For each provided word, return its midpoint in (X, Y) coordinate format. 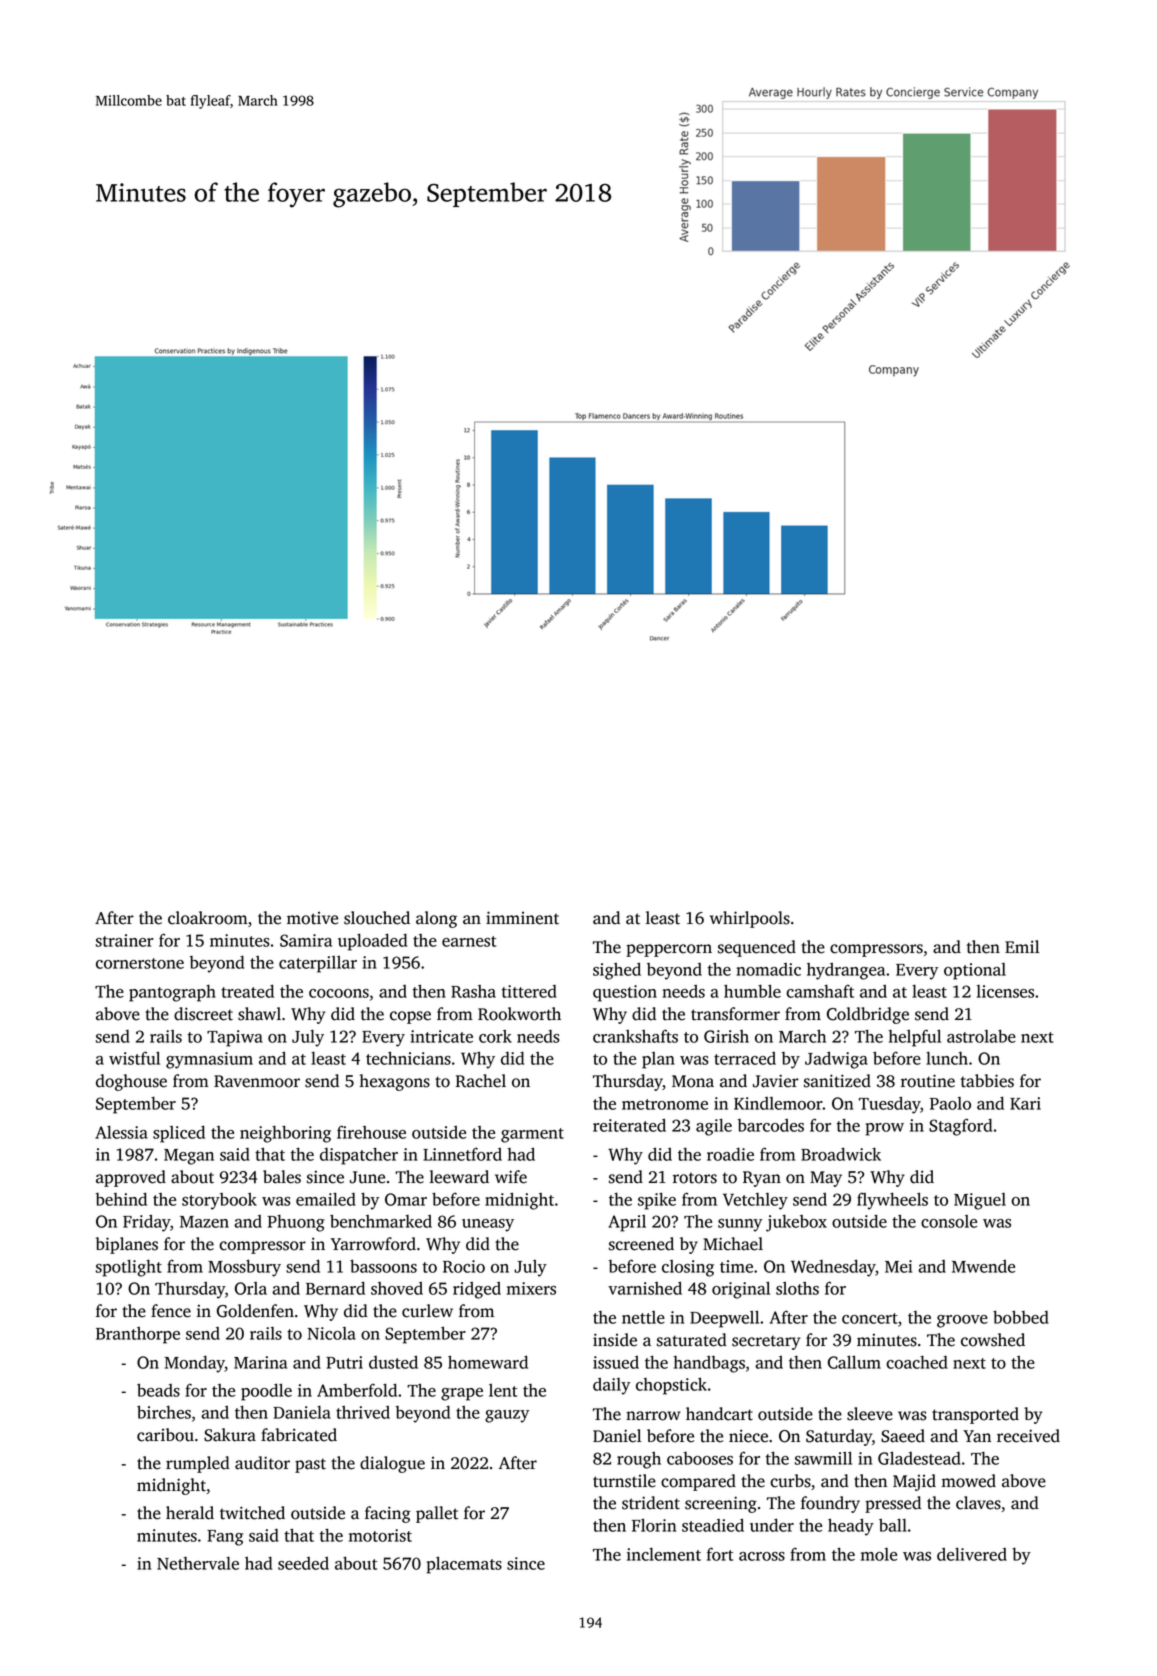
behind (121, 1199)
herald (190, 1513)
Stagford (960, 1127)
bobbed (1021, 1317)
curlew (427, 1311)
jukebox (796, 1223)
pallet (437, 1514)
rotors (695, 1178)
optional (975, 971)
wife (511, 1177)
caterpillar (318, 964)
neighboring (285, 1134)
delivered (972, 1554)
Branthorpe (138, 1335)
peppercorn (669, 950)
